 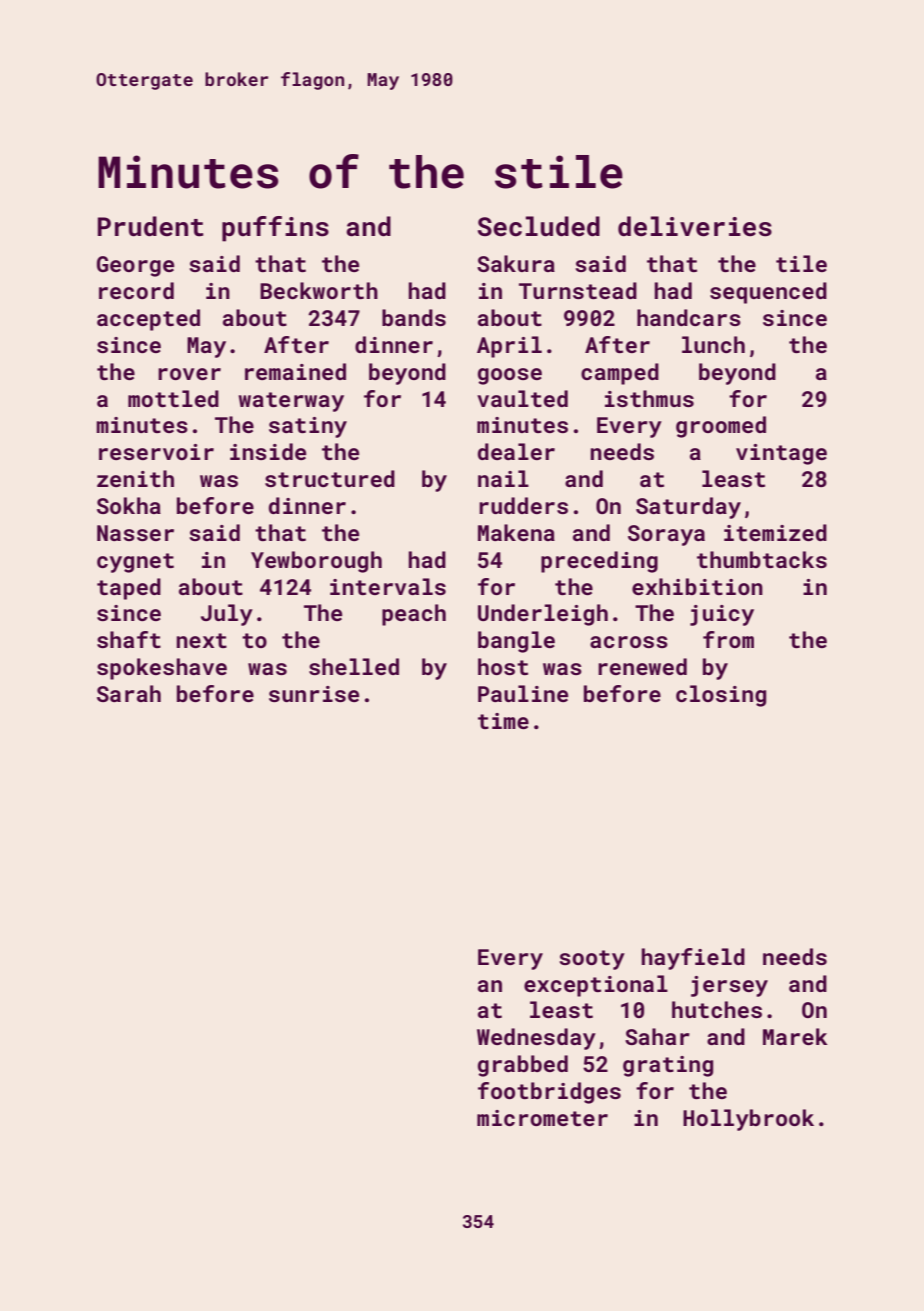 What do you see at coordinates (503, 721) in the page?
I see `time` at bounding box center [503, 721].
